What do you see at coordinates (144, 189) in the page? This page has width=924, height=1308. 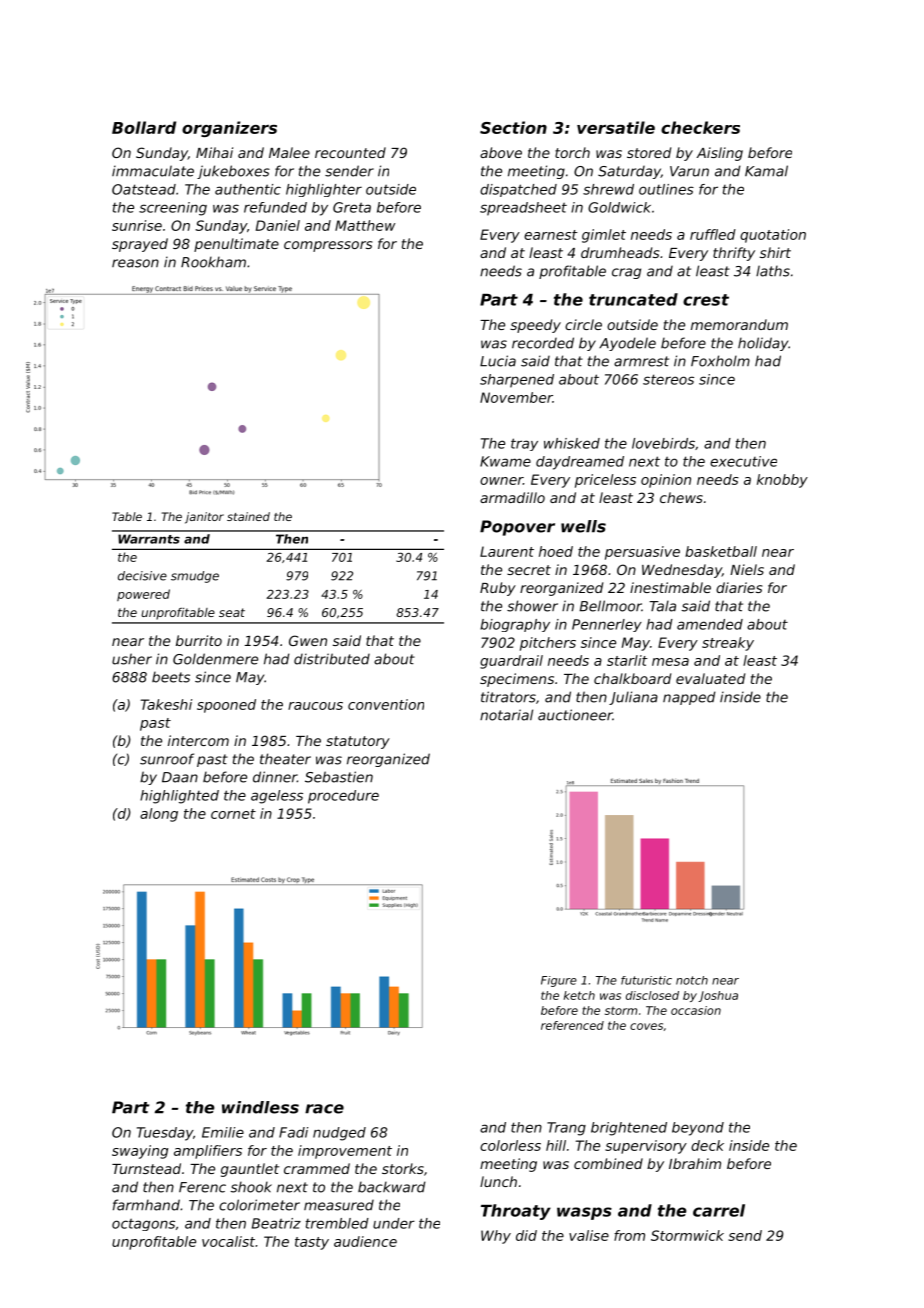 I see `Oatstead` at bounding box center [144, 189].
